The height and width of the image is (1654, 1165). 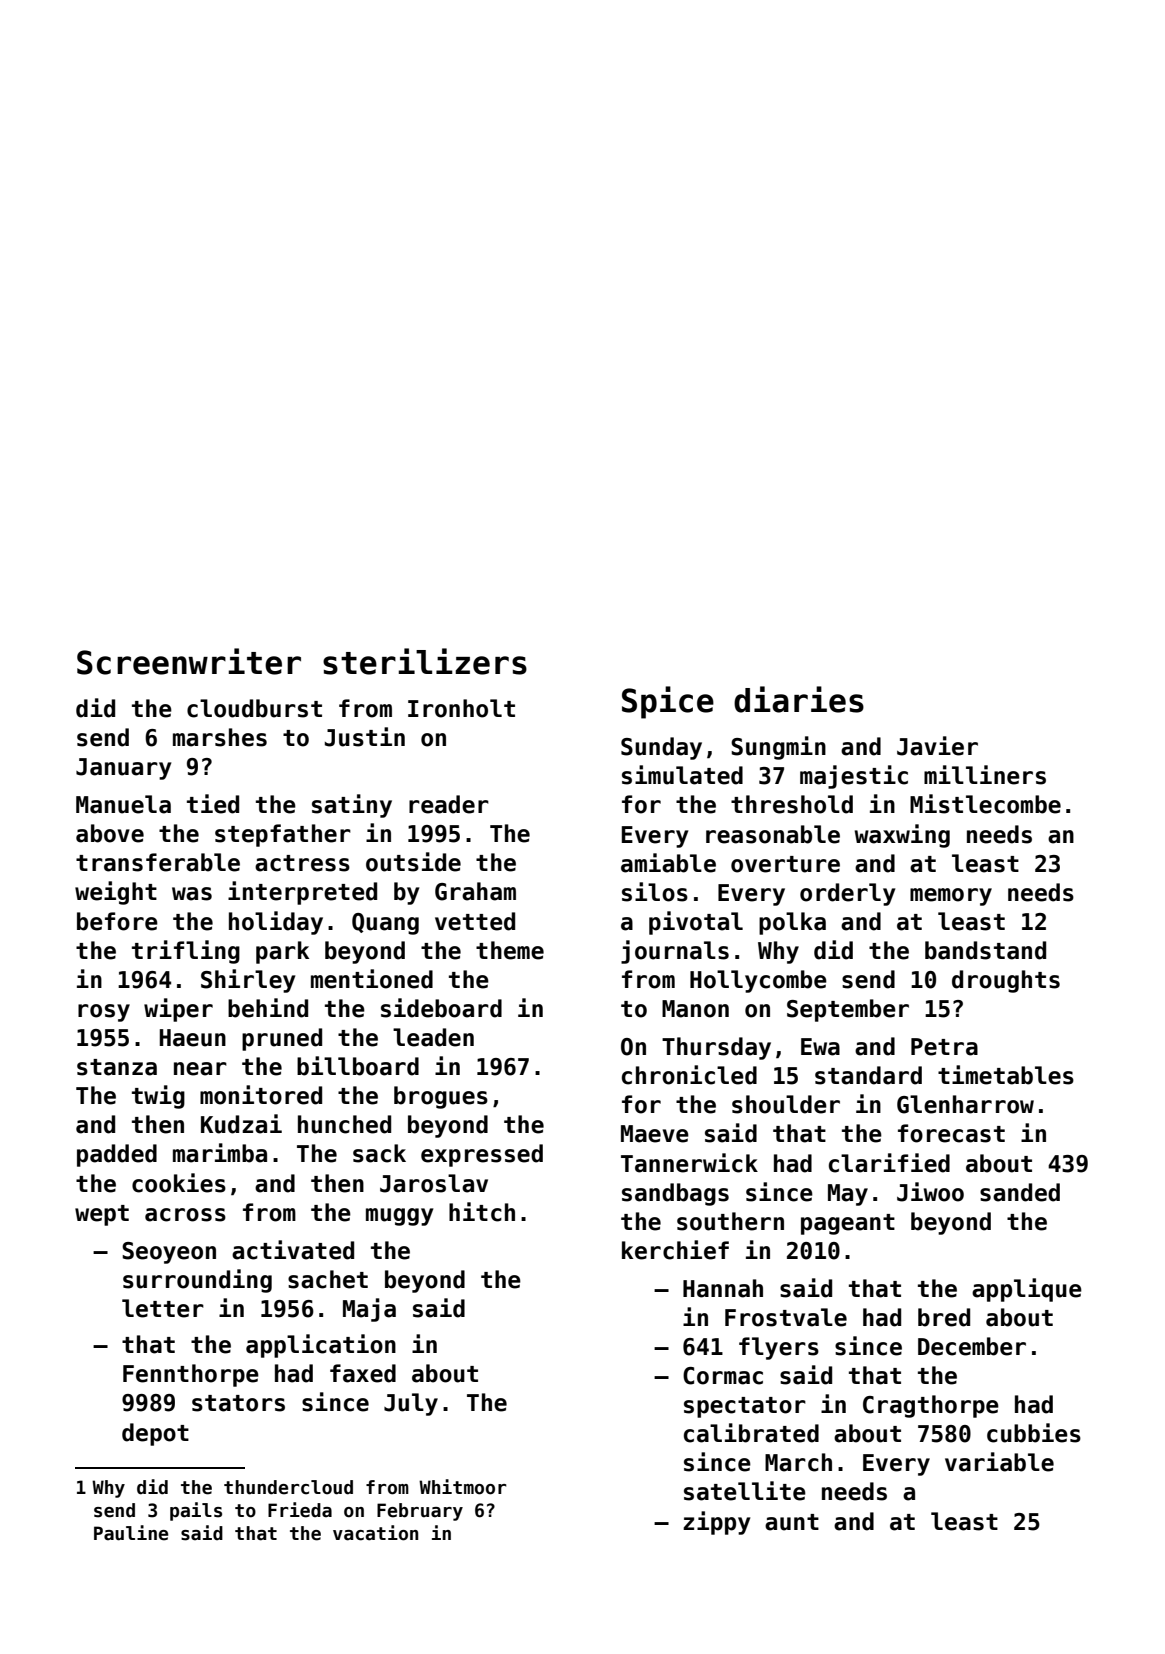 I want to click on amiable, so click(x=668, y=863).
